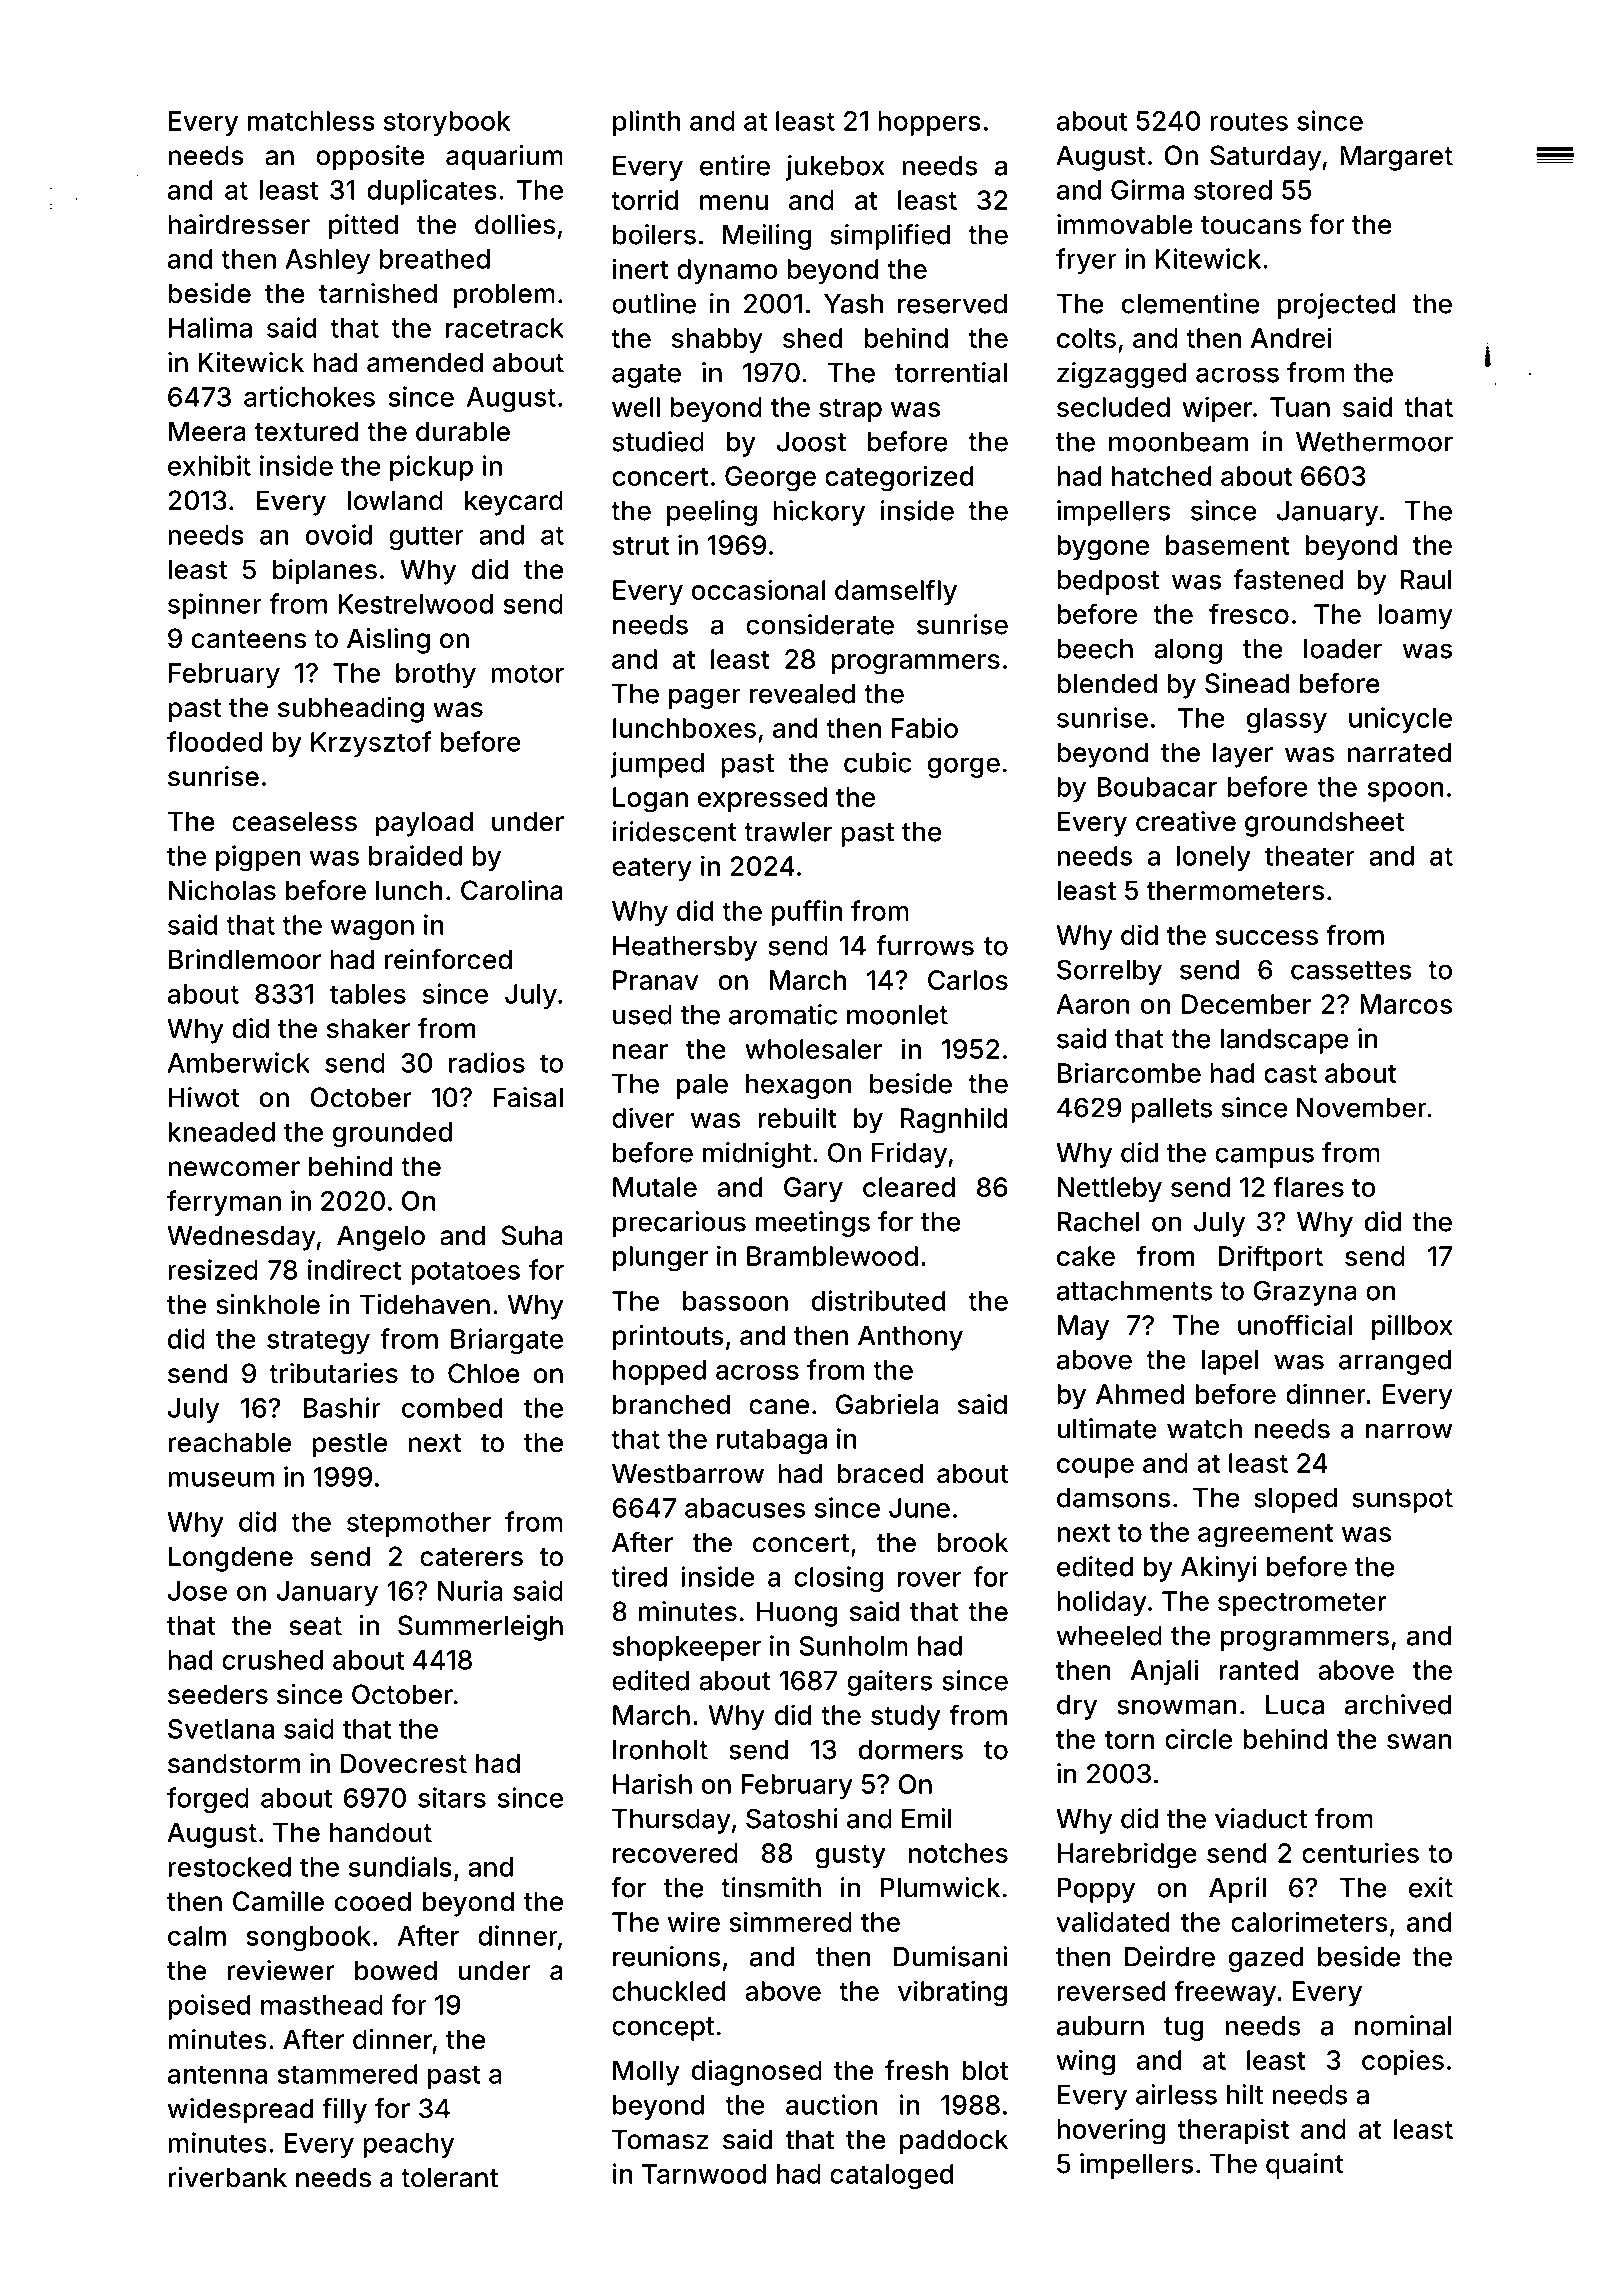  What do you see at coordinates (1336, 306) in the screenshot?
I see `projected` at bounding box center [1336, 306].
